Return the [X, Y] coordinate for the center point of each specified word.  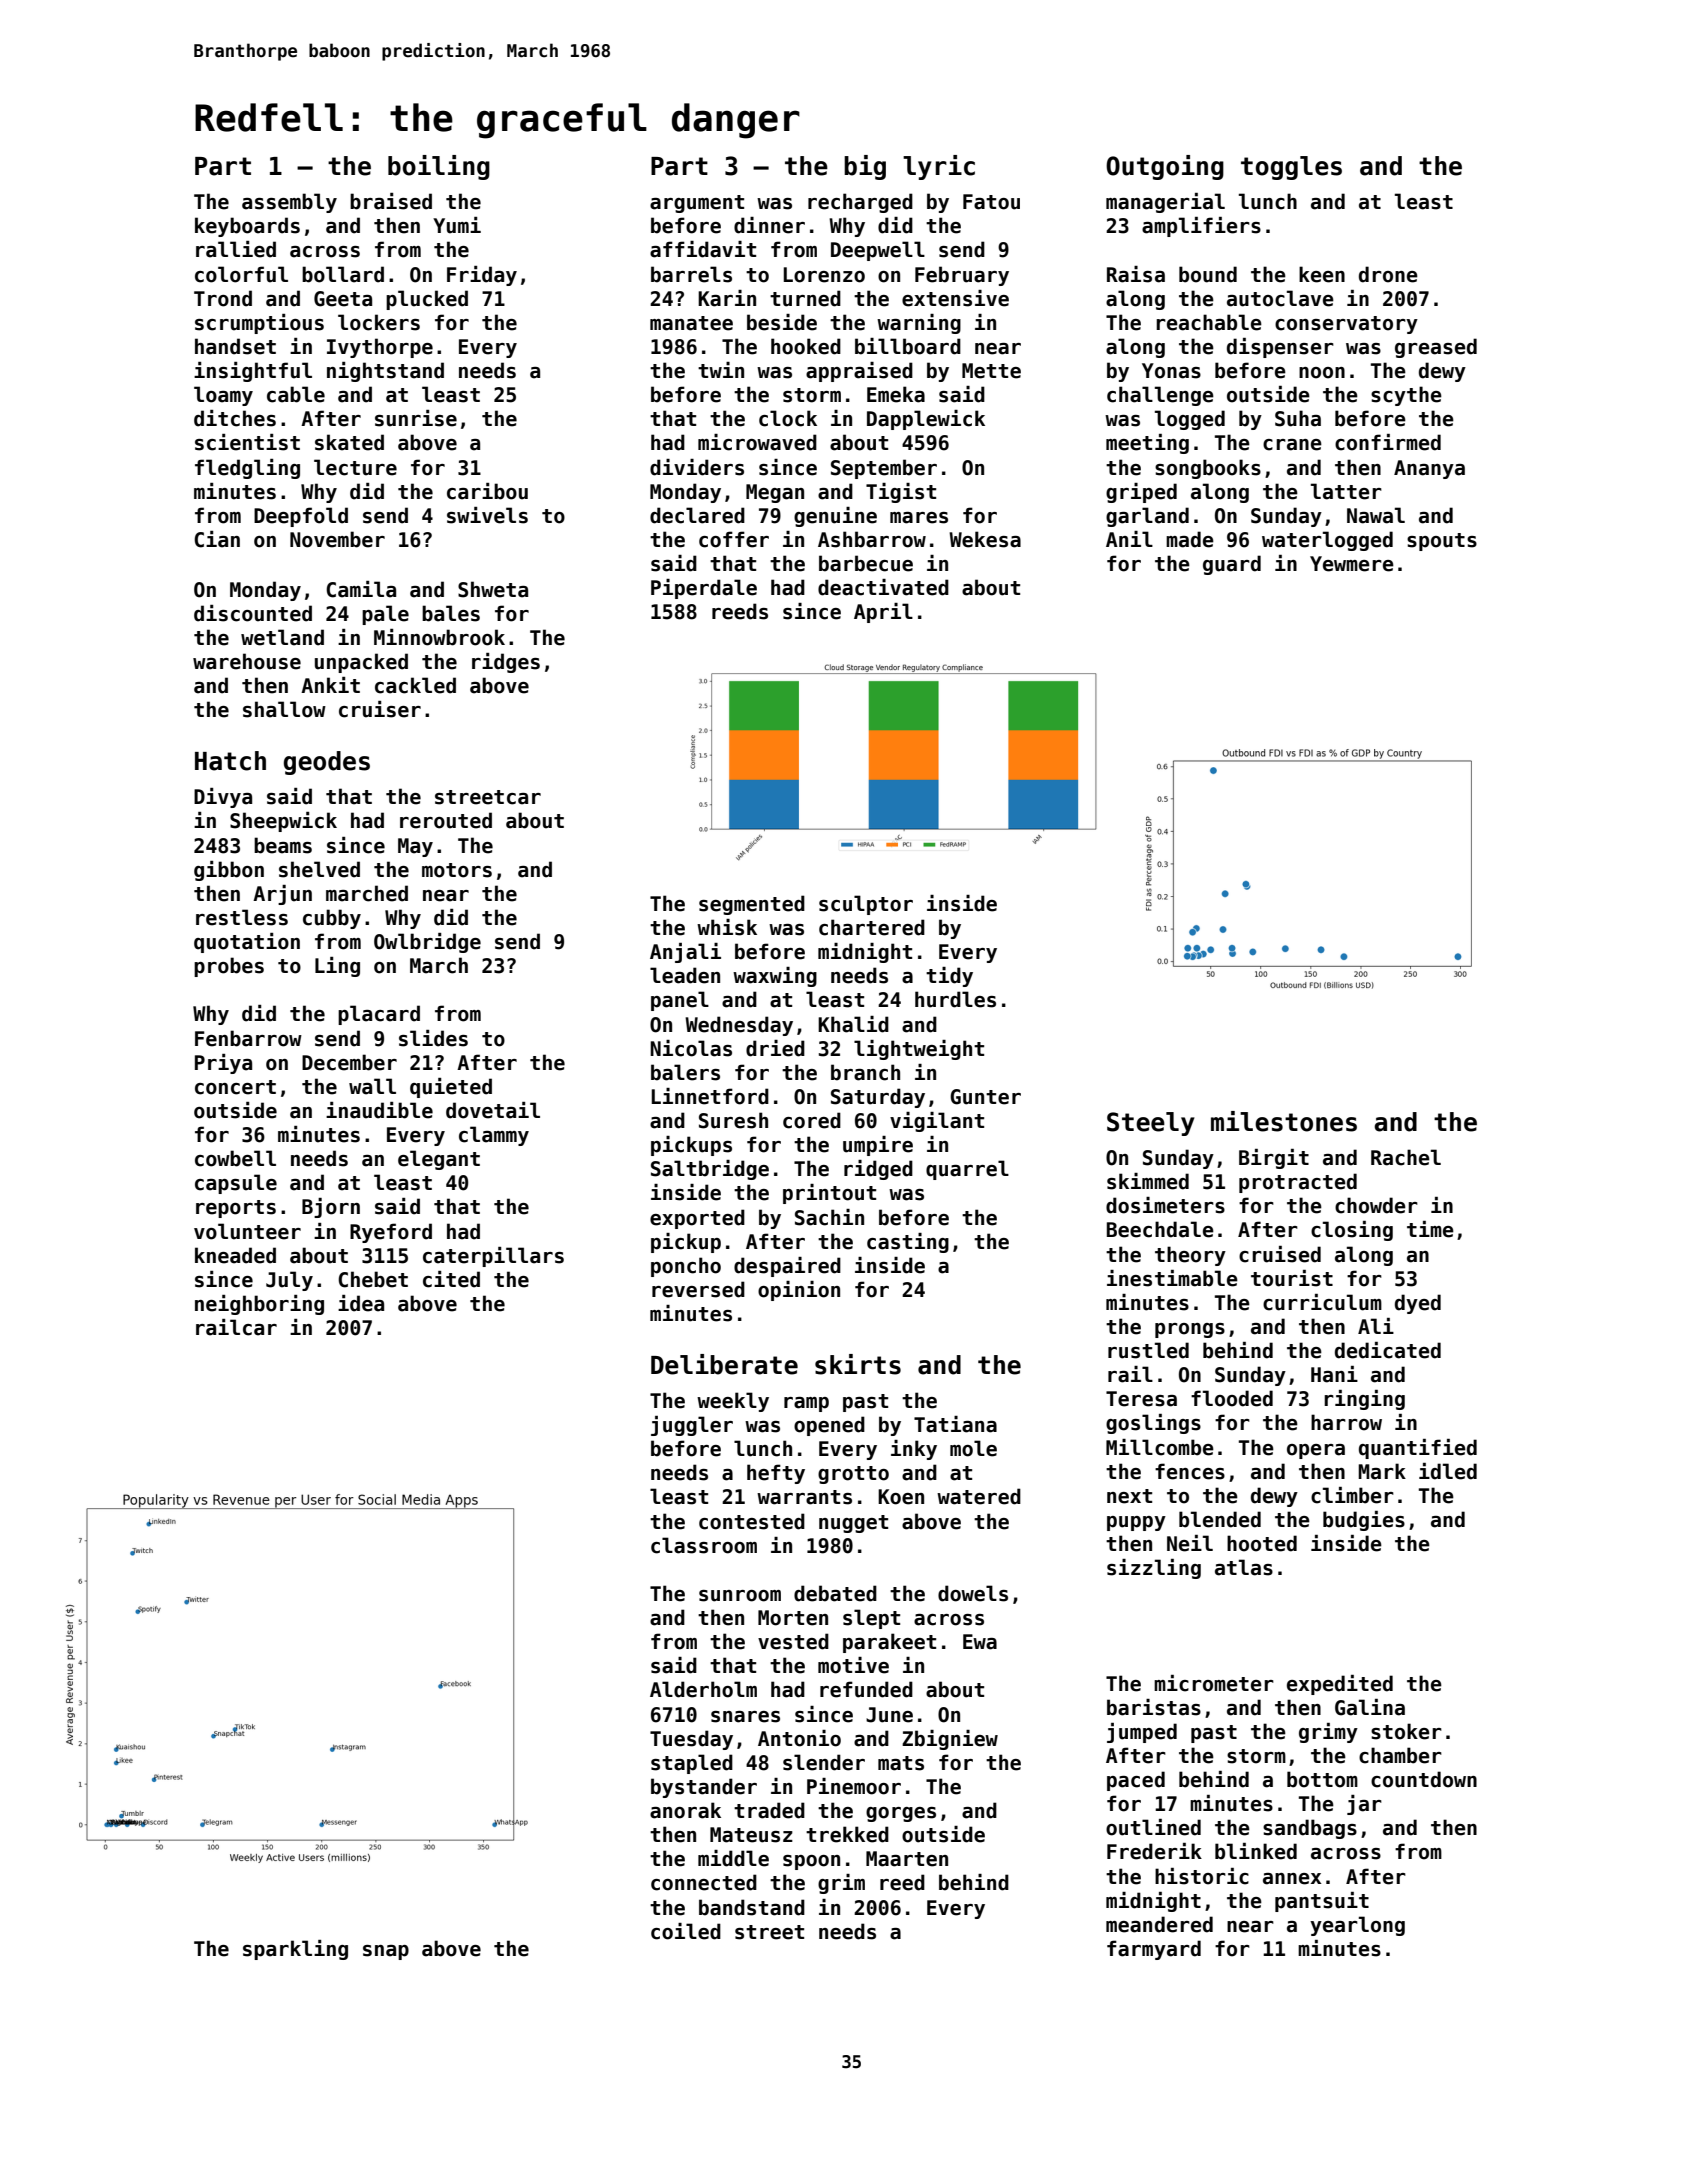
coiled [686, 1931]
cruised [1280, 1254]
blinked [1256, 1851]
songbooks [1208, 469]
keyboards [247, 227]
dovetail [493, 1110]
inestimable [1172, 1278]
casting [908, 1243]
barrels [691, 274]
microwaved [757, 442]
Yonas [1171, 371]
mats [901, 1763]
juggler [692, 1426]
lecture [355, 467]
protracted [1298, 1183]
